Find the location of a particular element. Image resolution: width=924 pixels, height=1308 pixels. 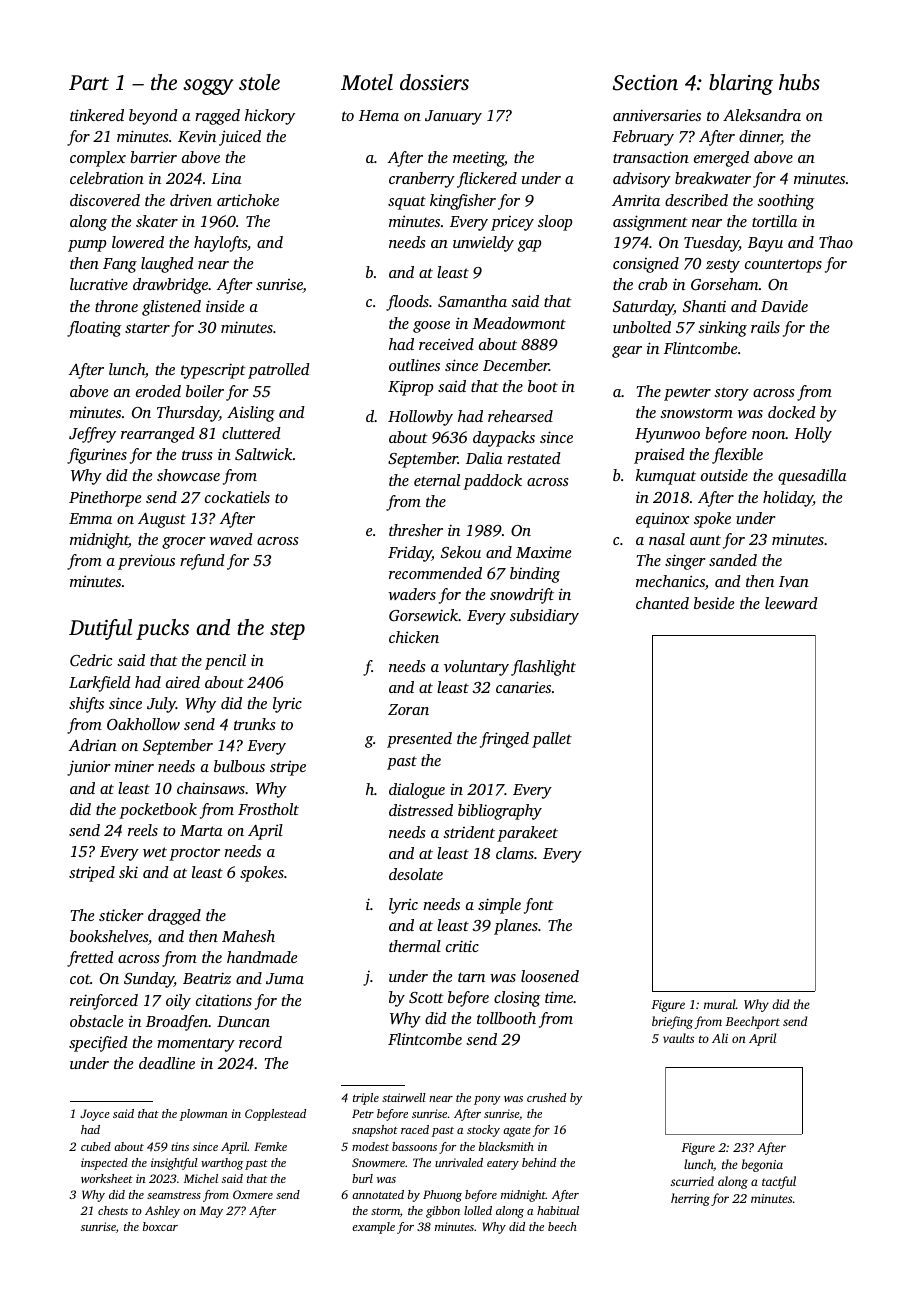

January is located at coordinates (453, 117).
